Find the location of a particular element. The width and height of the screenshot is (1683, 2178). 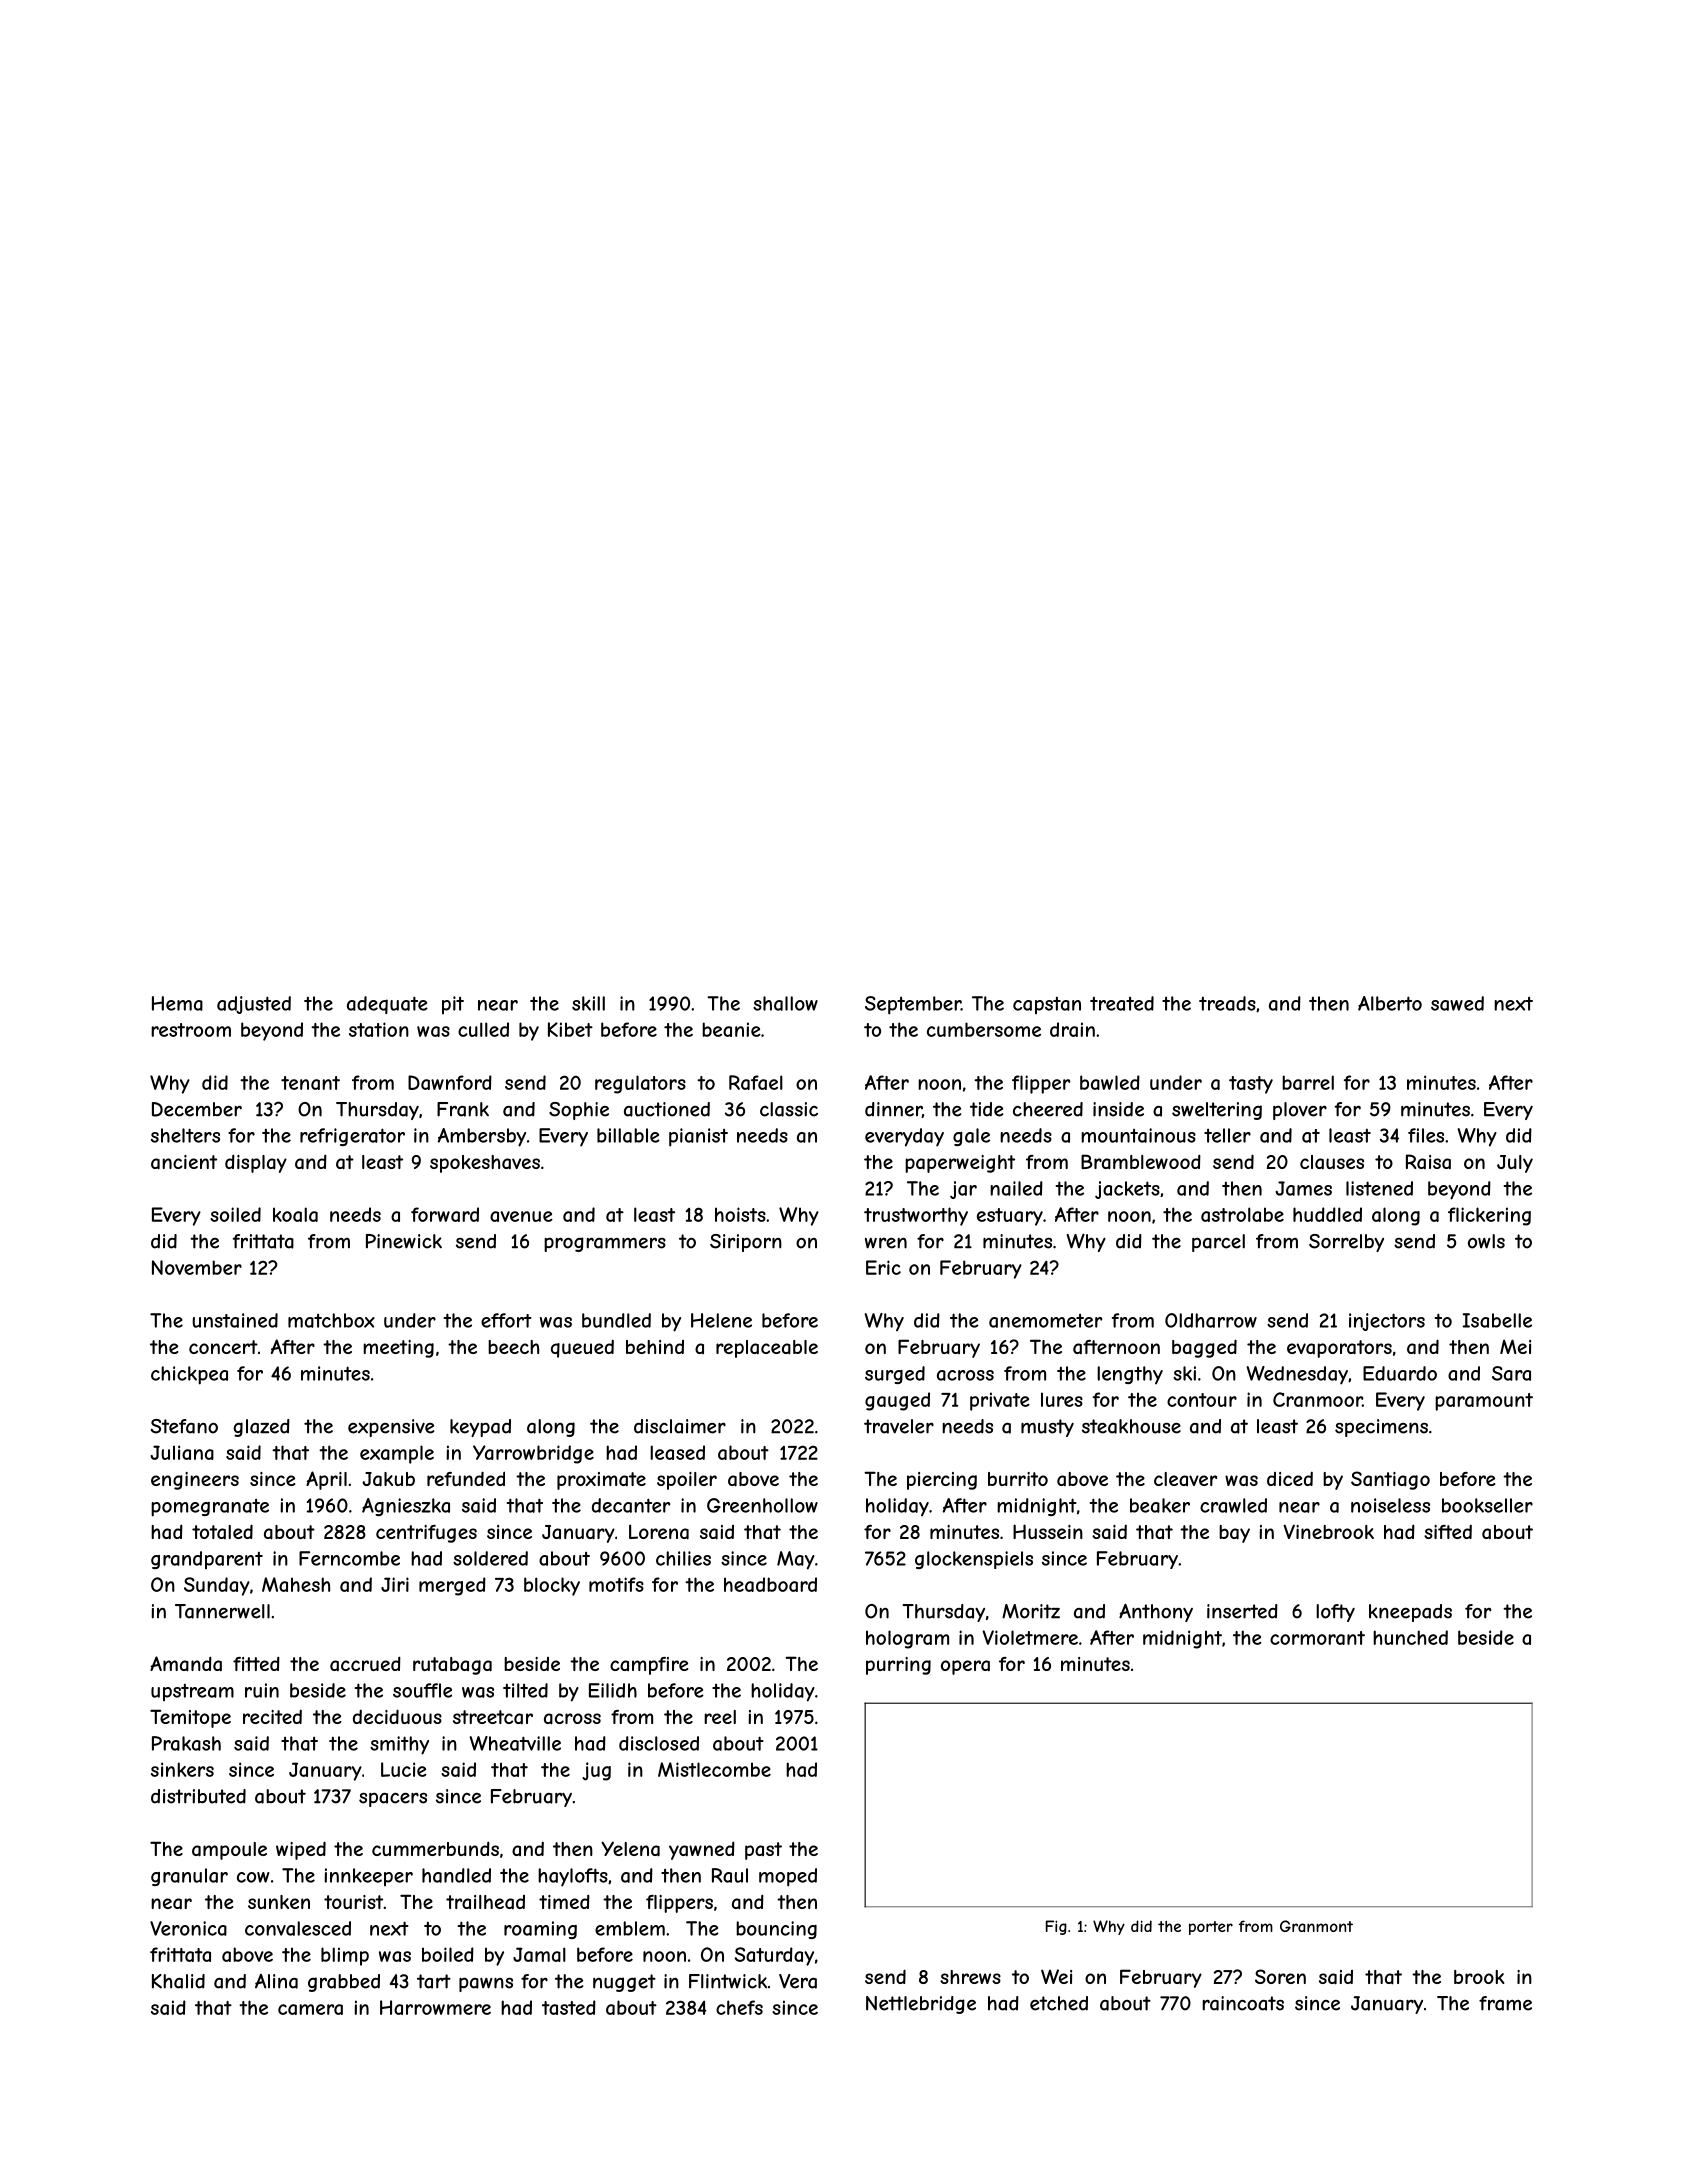

barrel is located at coordinates (1308, 1082).
